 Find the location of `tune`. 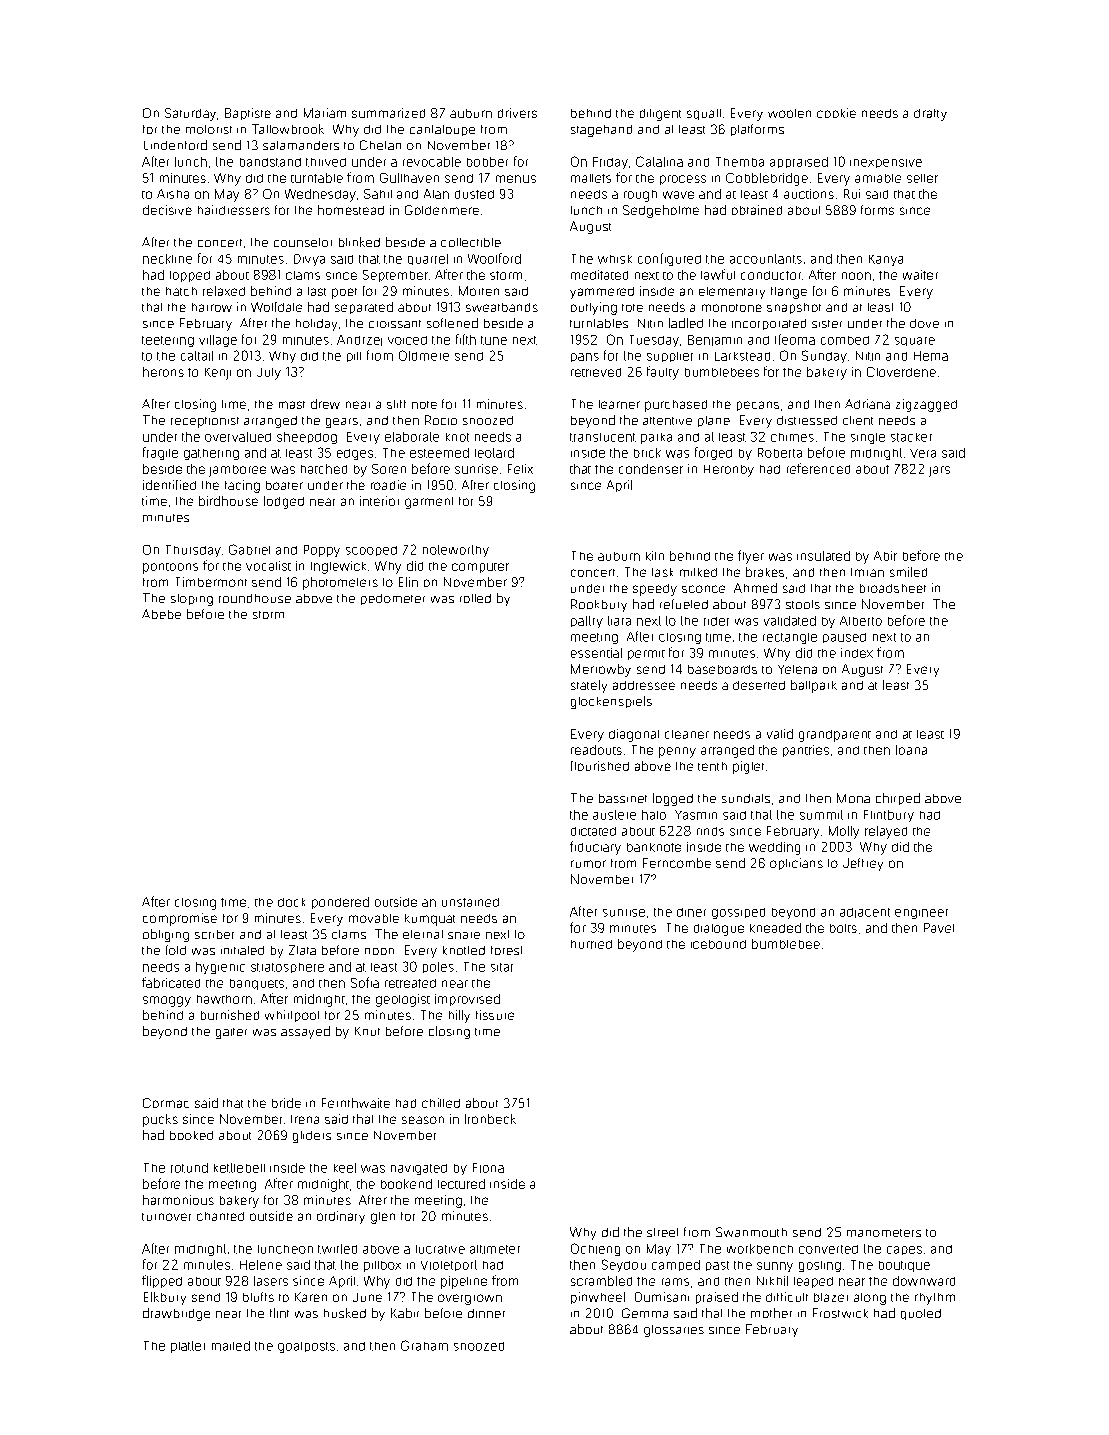

tune is located at coordinates (494, 340).
